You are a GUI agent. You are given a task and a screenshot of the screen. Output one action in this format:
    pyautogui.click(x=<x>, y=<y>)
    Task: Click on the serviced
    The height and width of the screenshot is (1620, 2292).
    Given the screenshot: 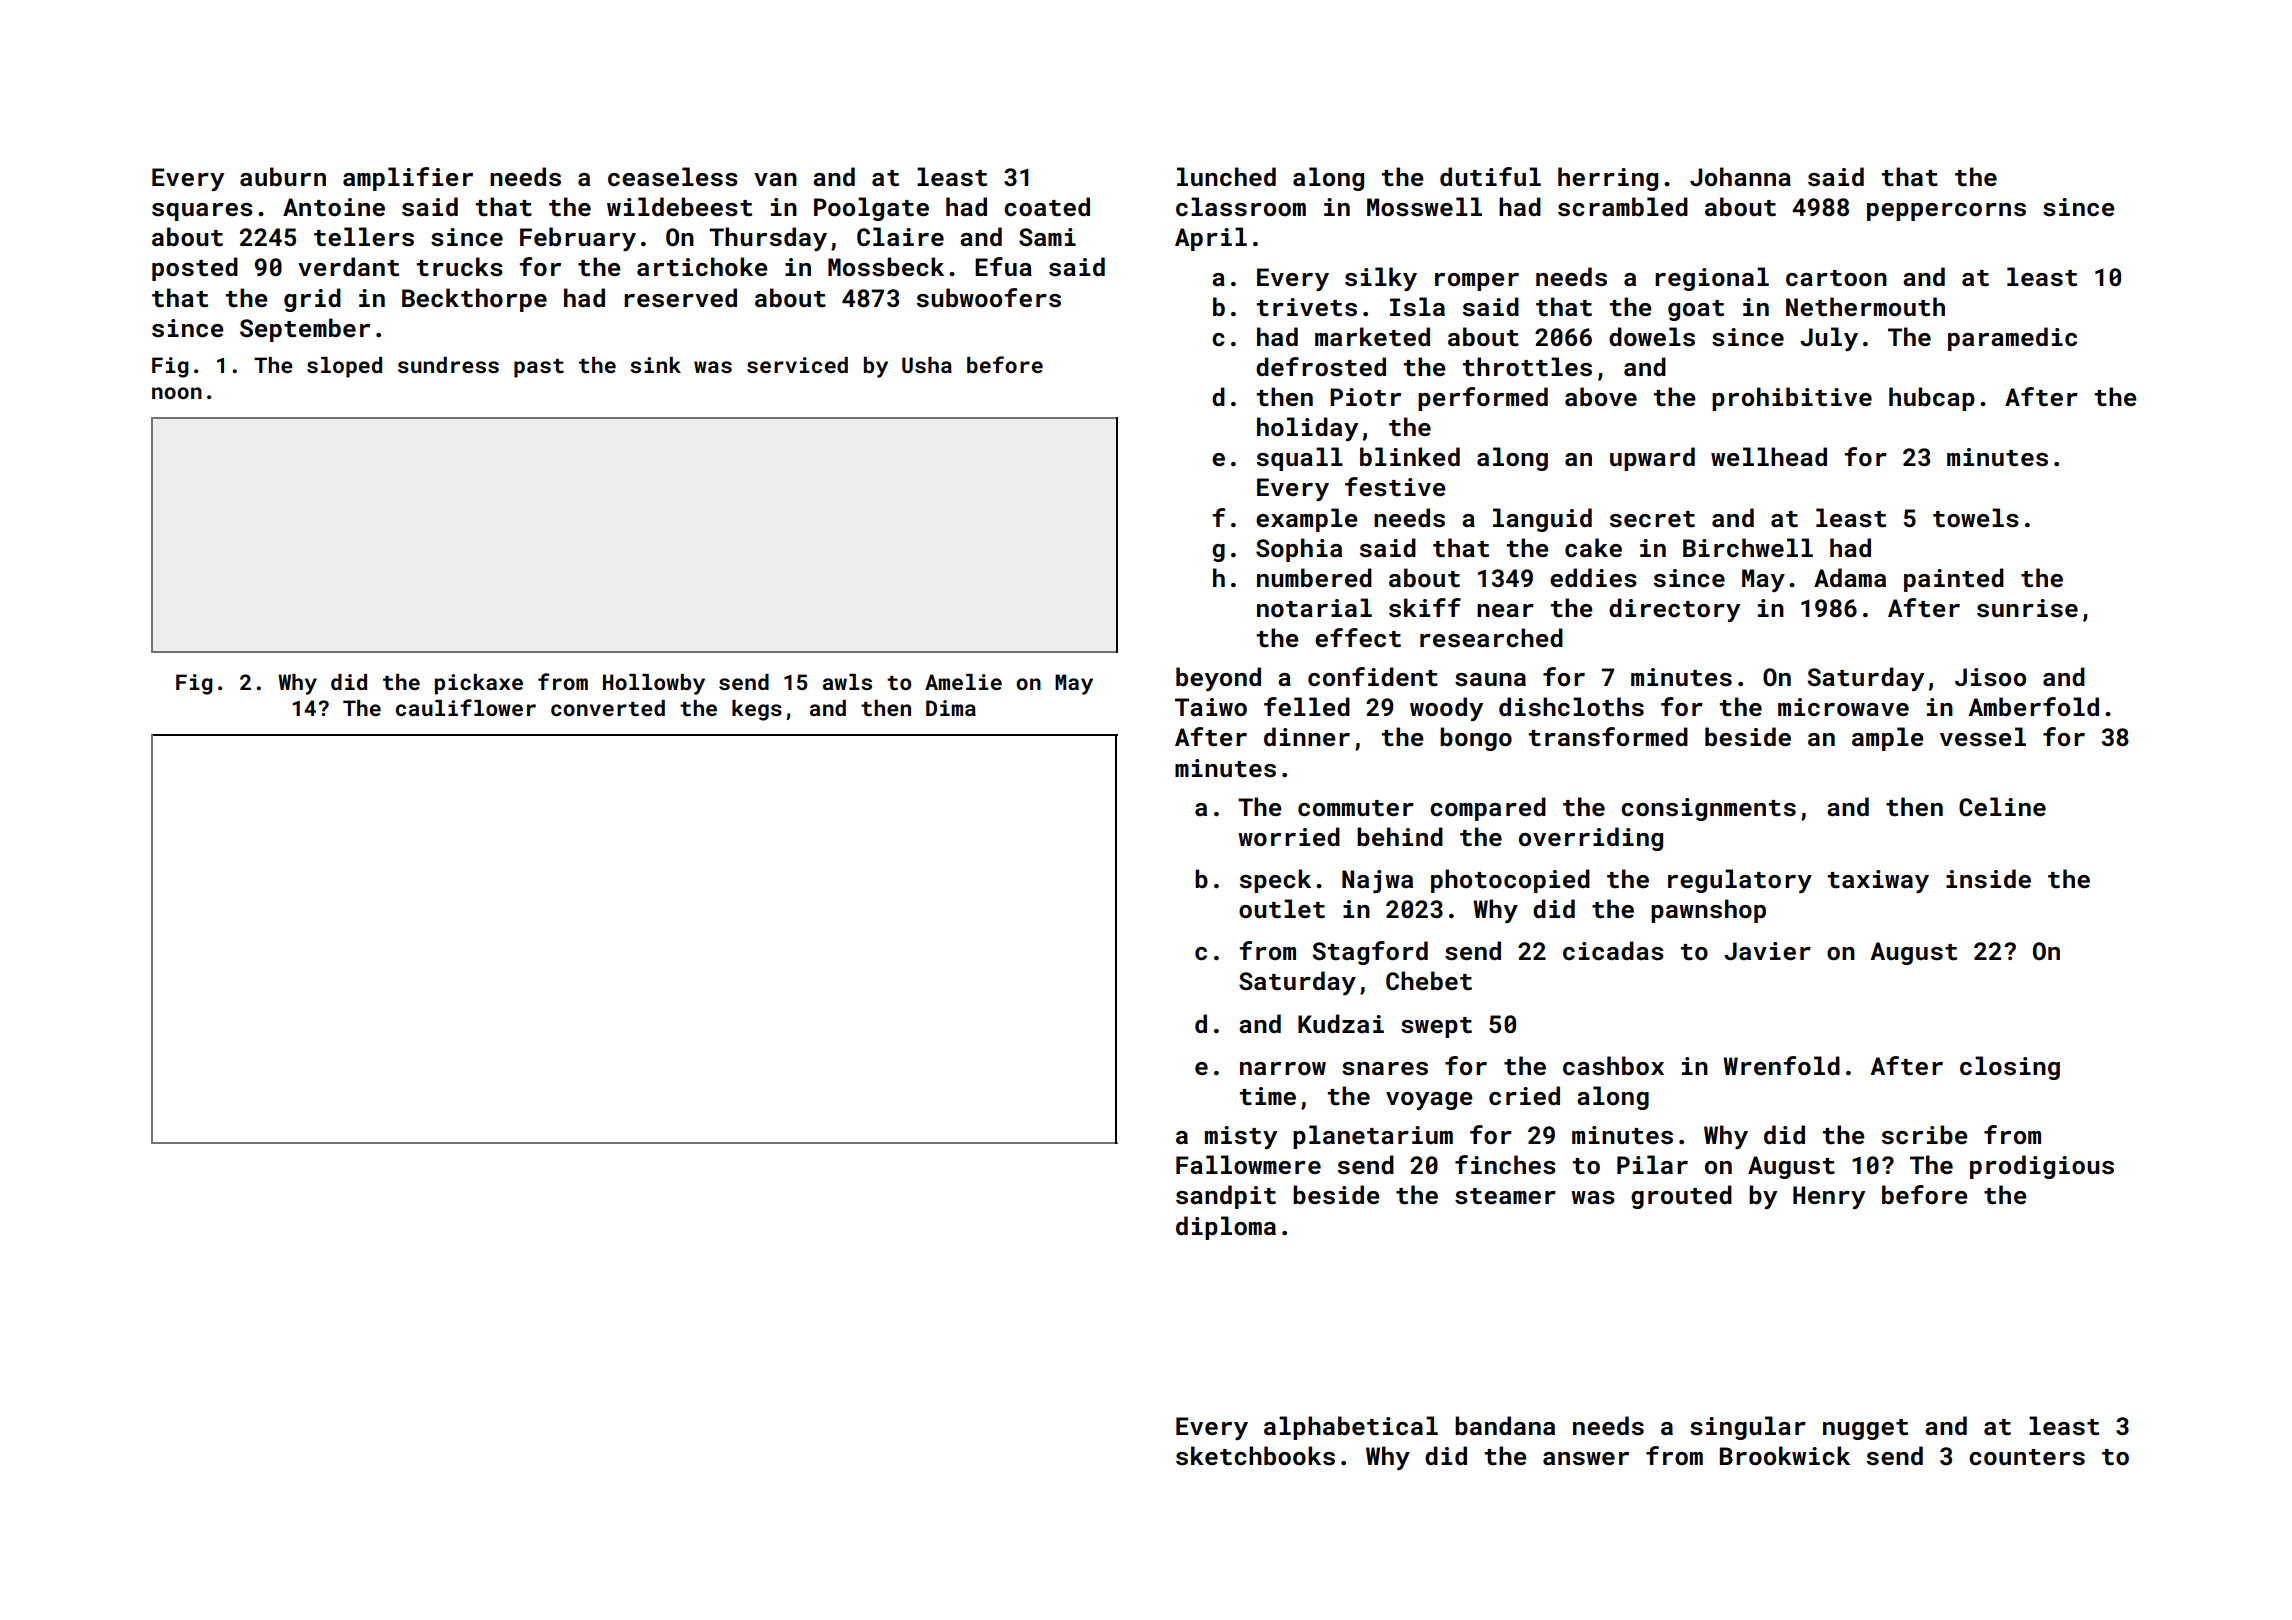 What is the action you would take?
    pyautogui.click(x=797, y=365)
